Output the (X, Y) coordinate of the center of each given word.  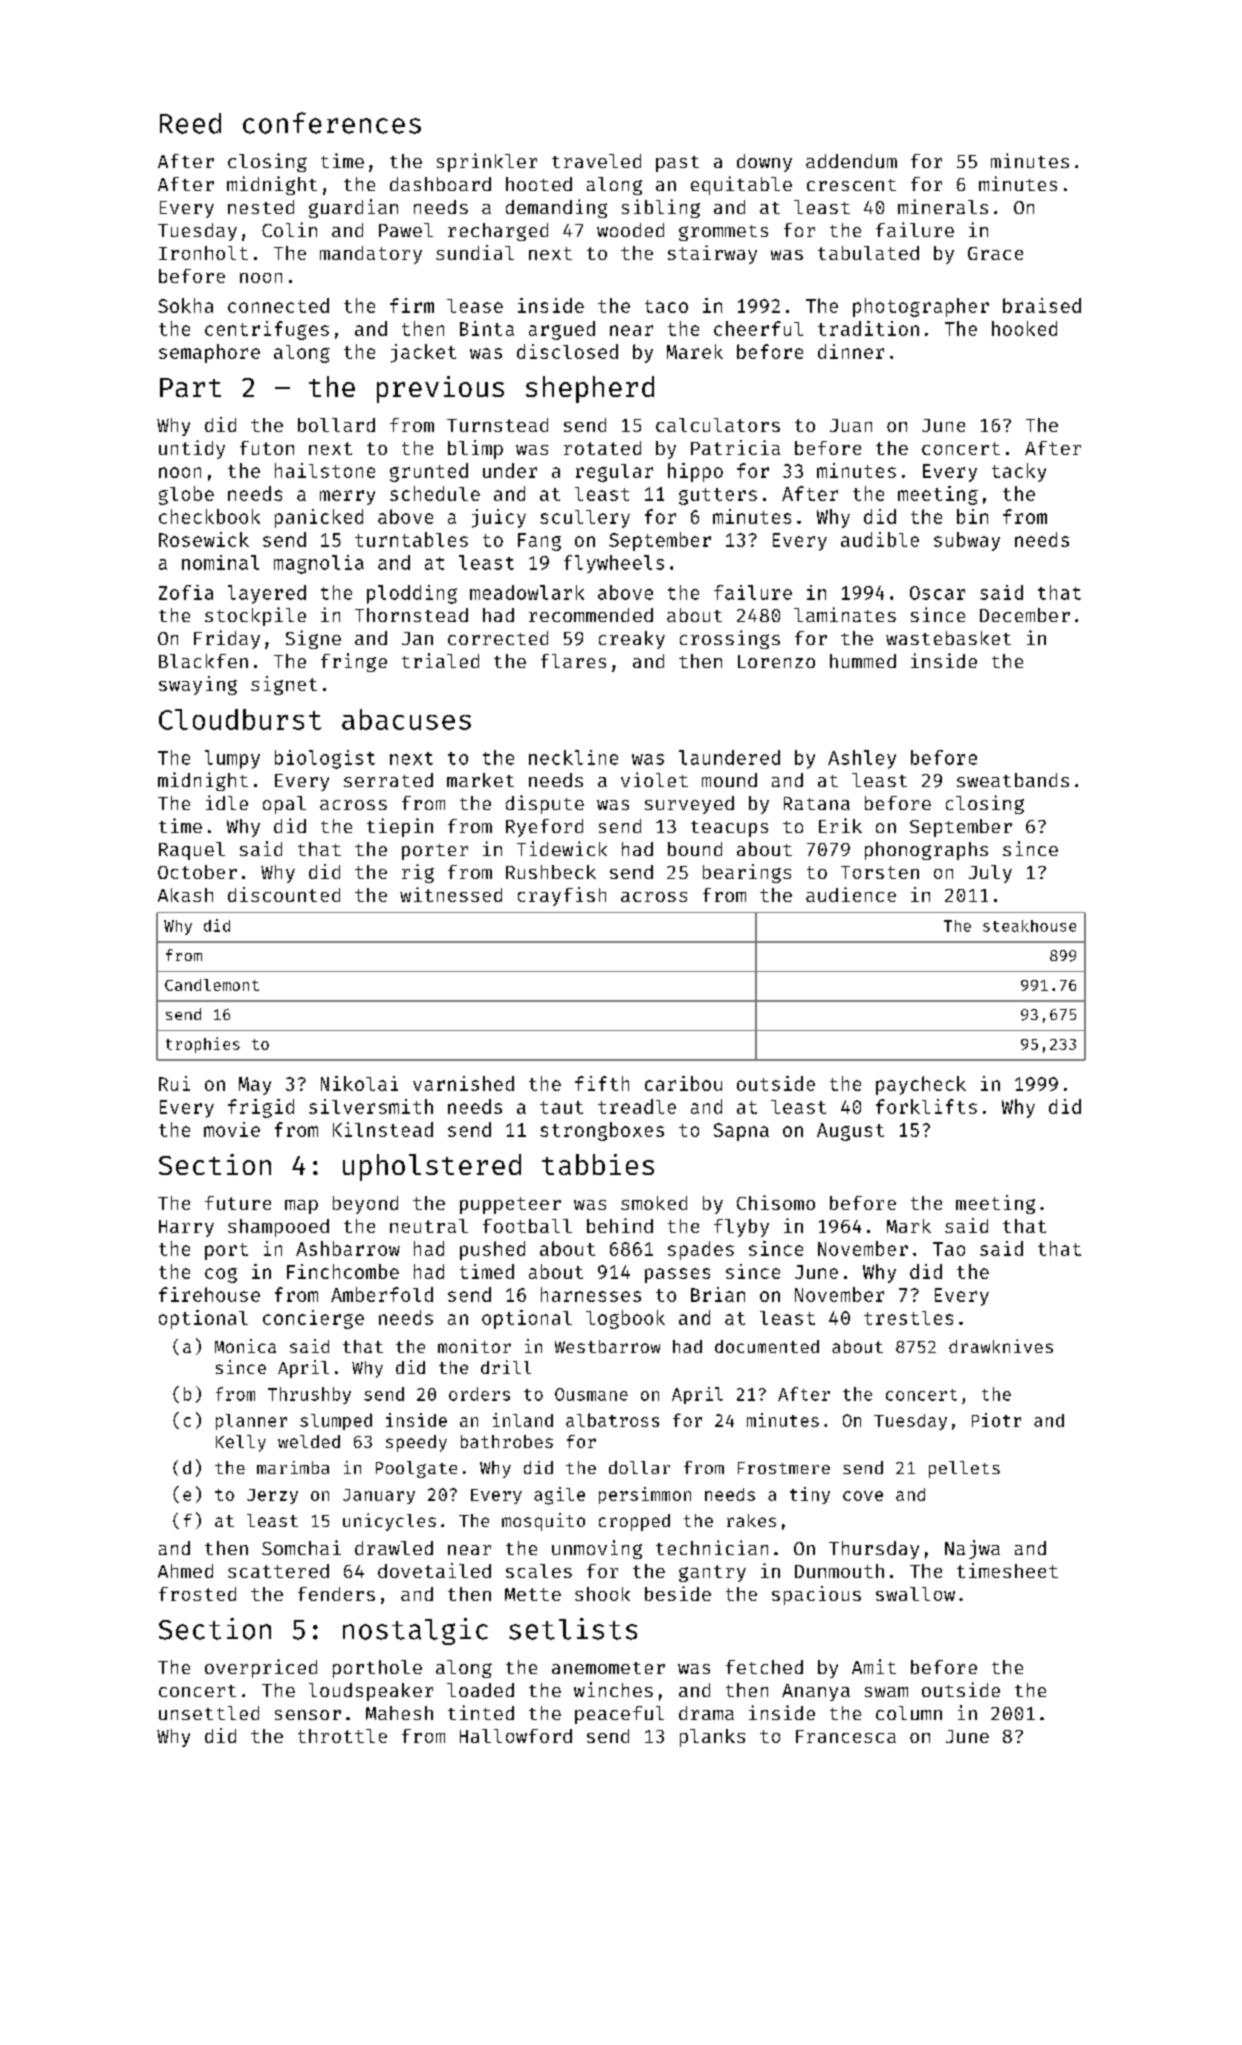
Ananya (816, 1692)
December (1025, 615)
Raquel (192, 851)
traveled (596, 161)
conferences (332, 123)
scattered (278, 1571)
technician (712, 1547)
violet (654, 779)
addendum (851, 161)
